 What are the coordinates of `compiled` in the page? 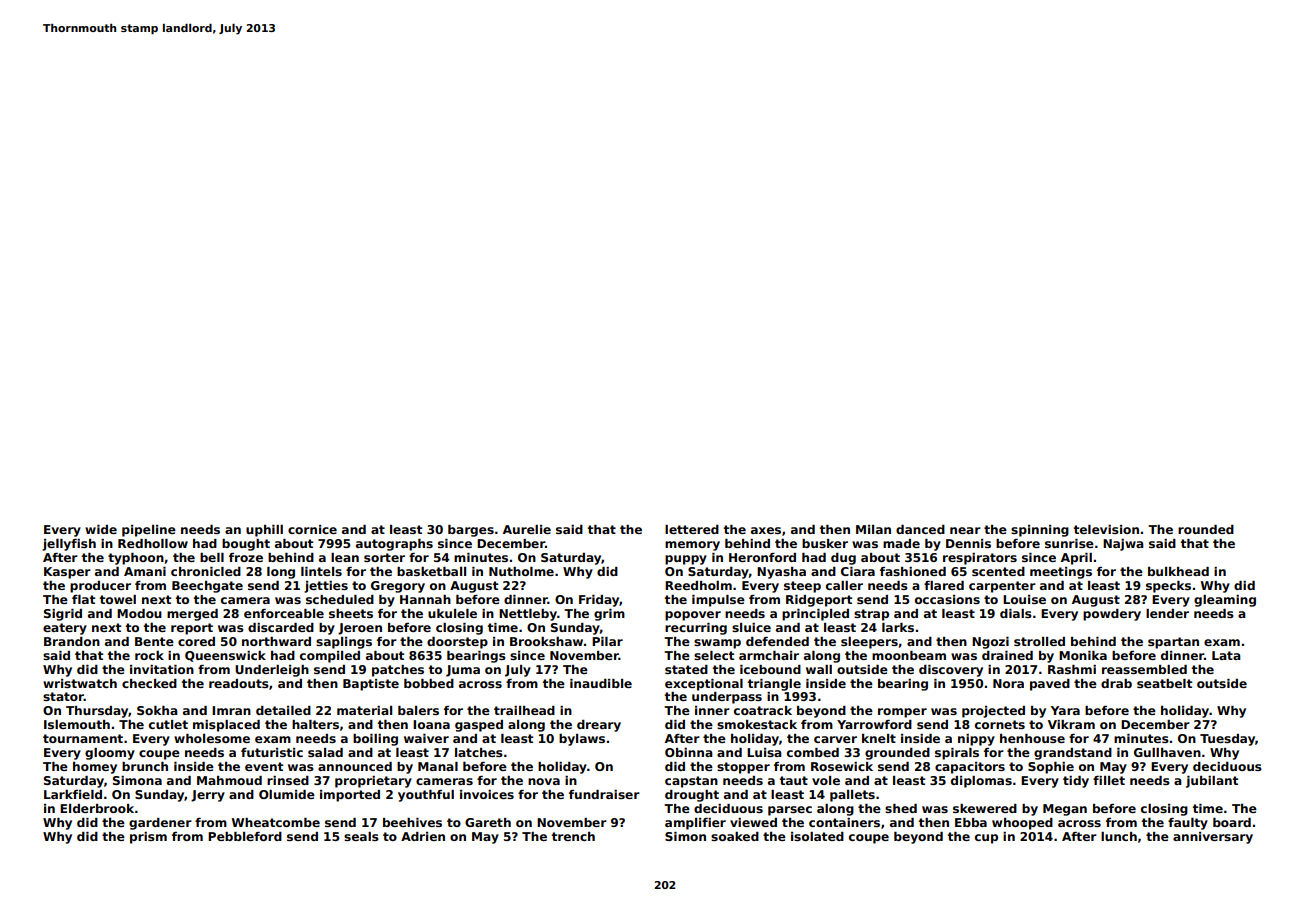 It's located at (330, 657).
